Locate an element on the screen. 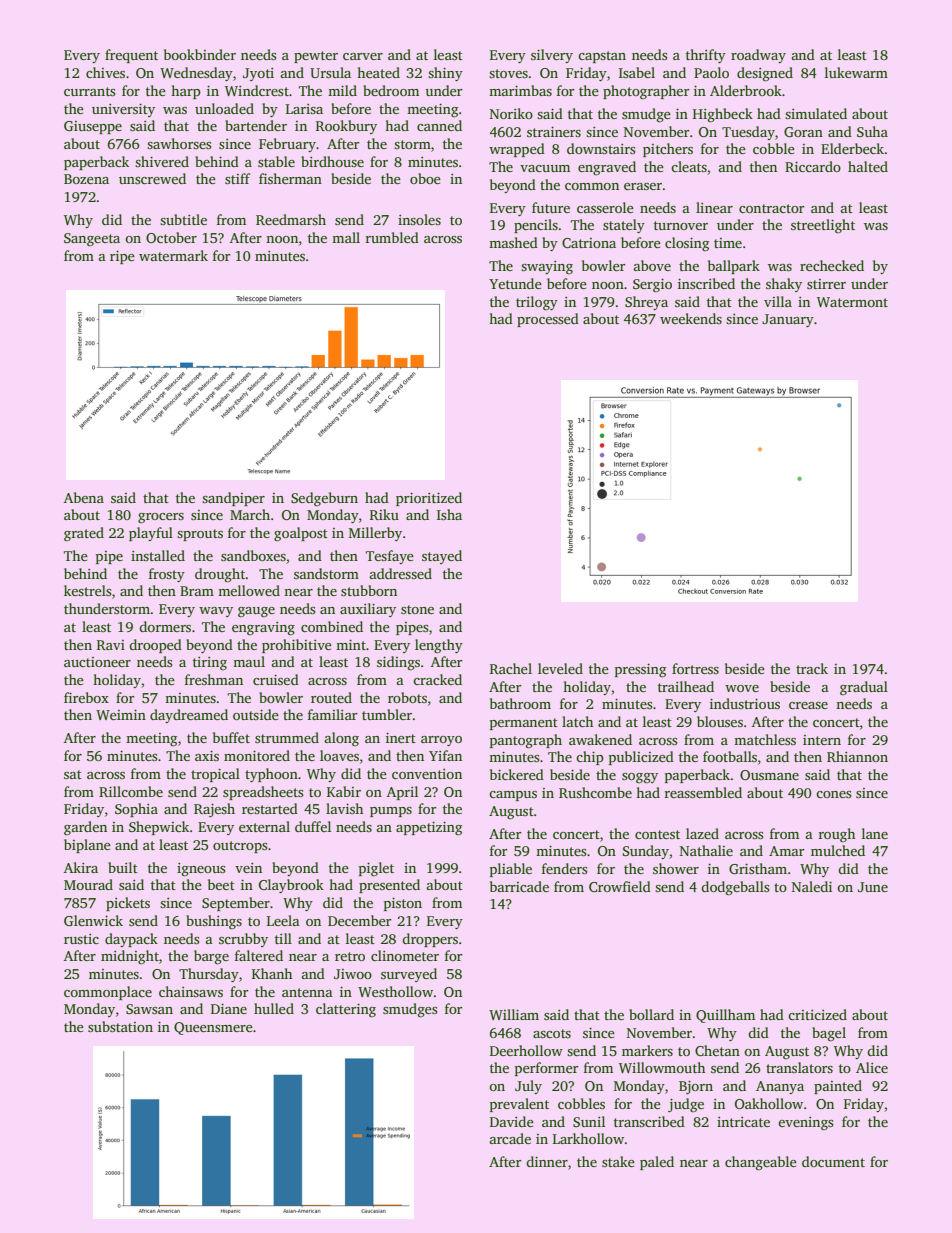 This screenshot has height=1233, width=952. awakened is located at coordinates (600, 739).
